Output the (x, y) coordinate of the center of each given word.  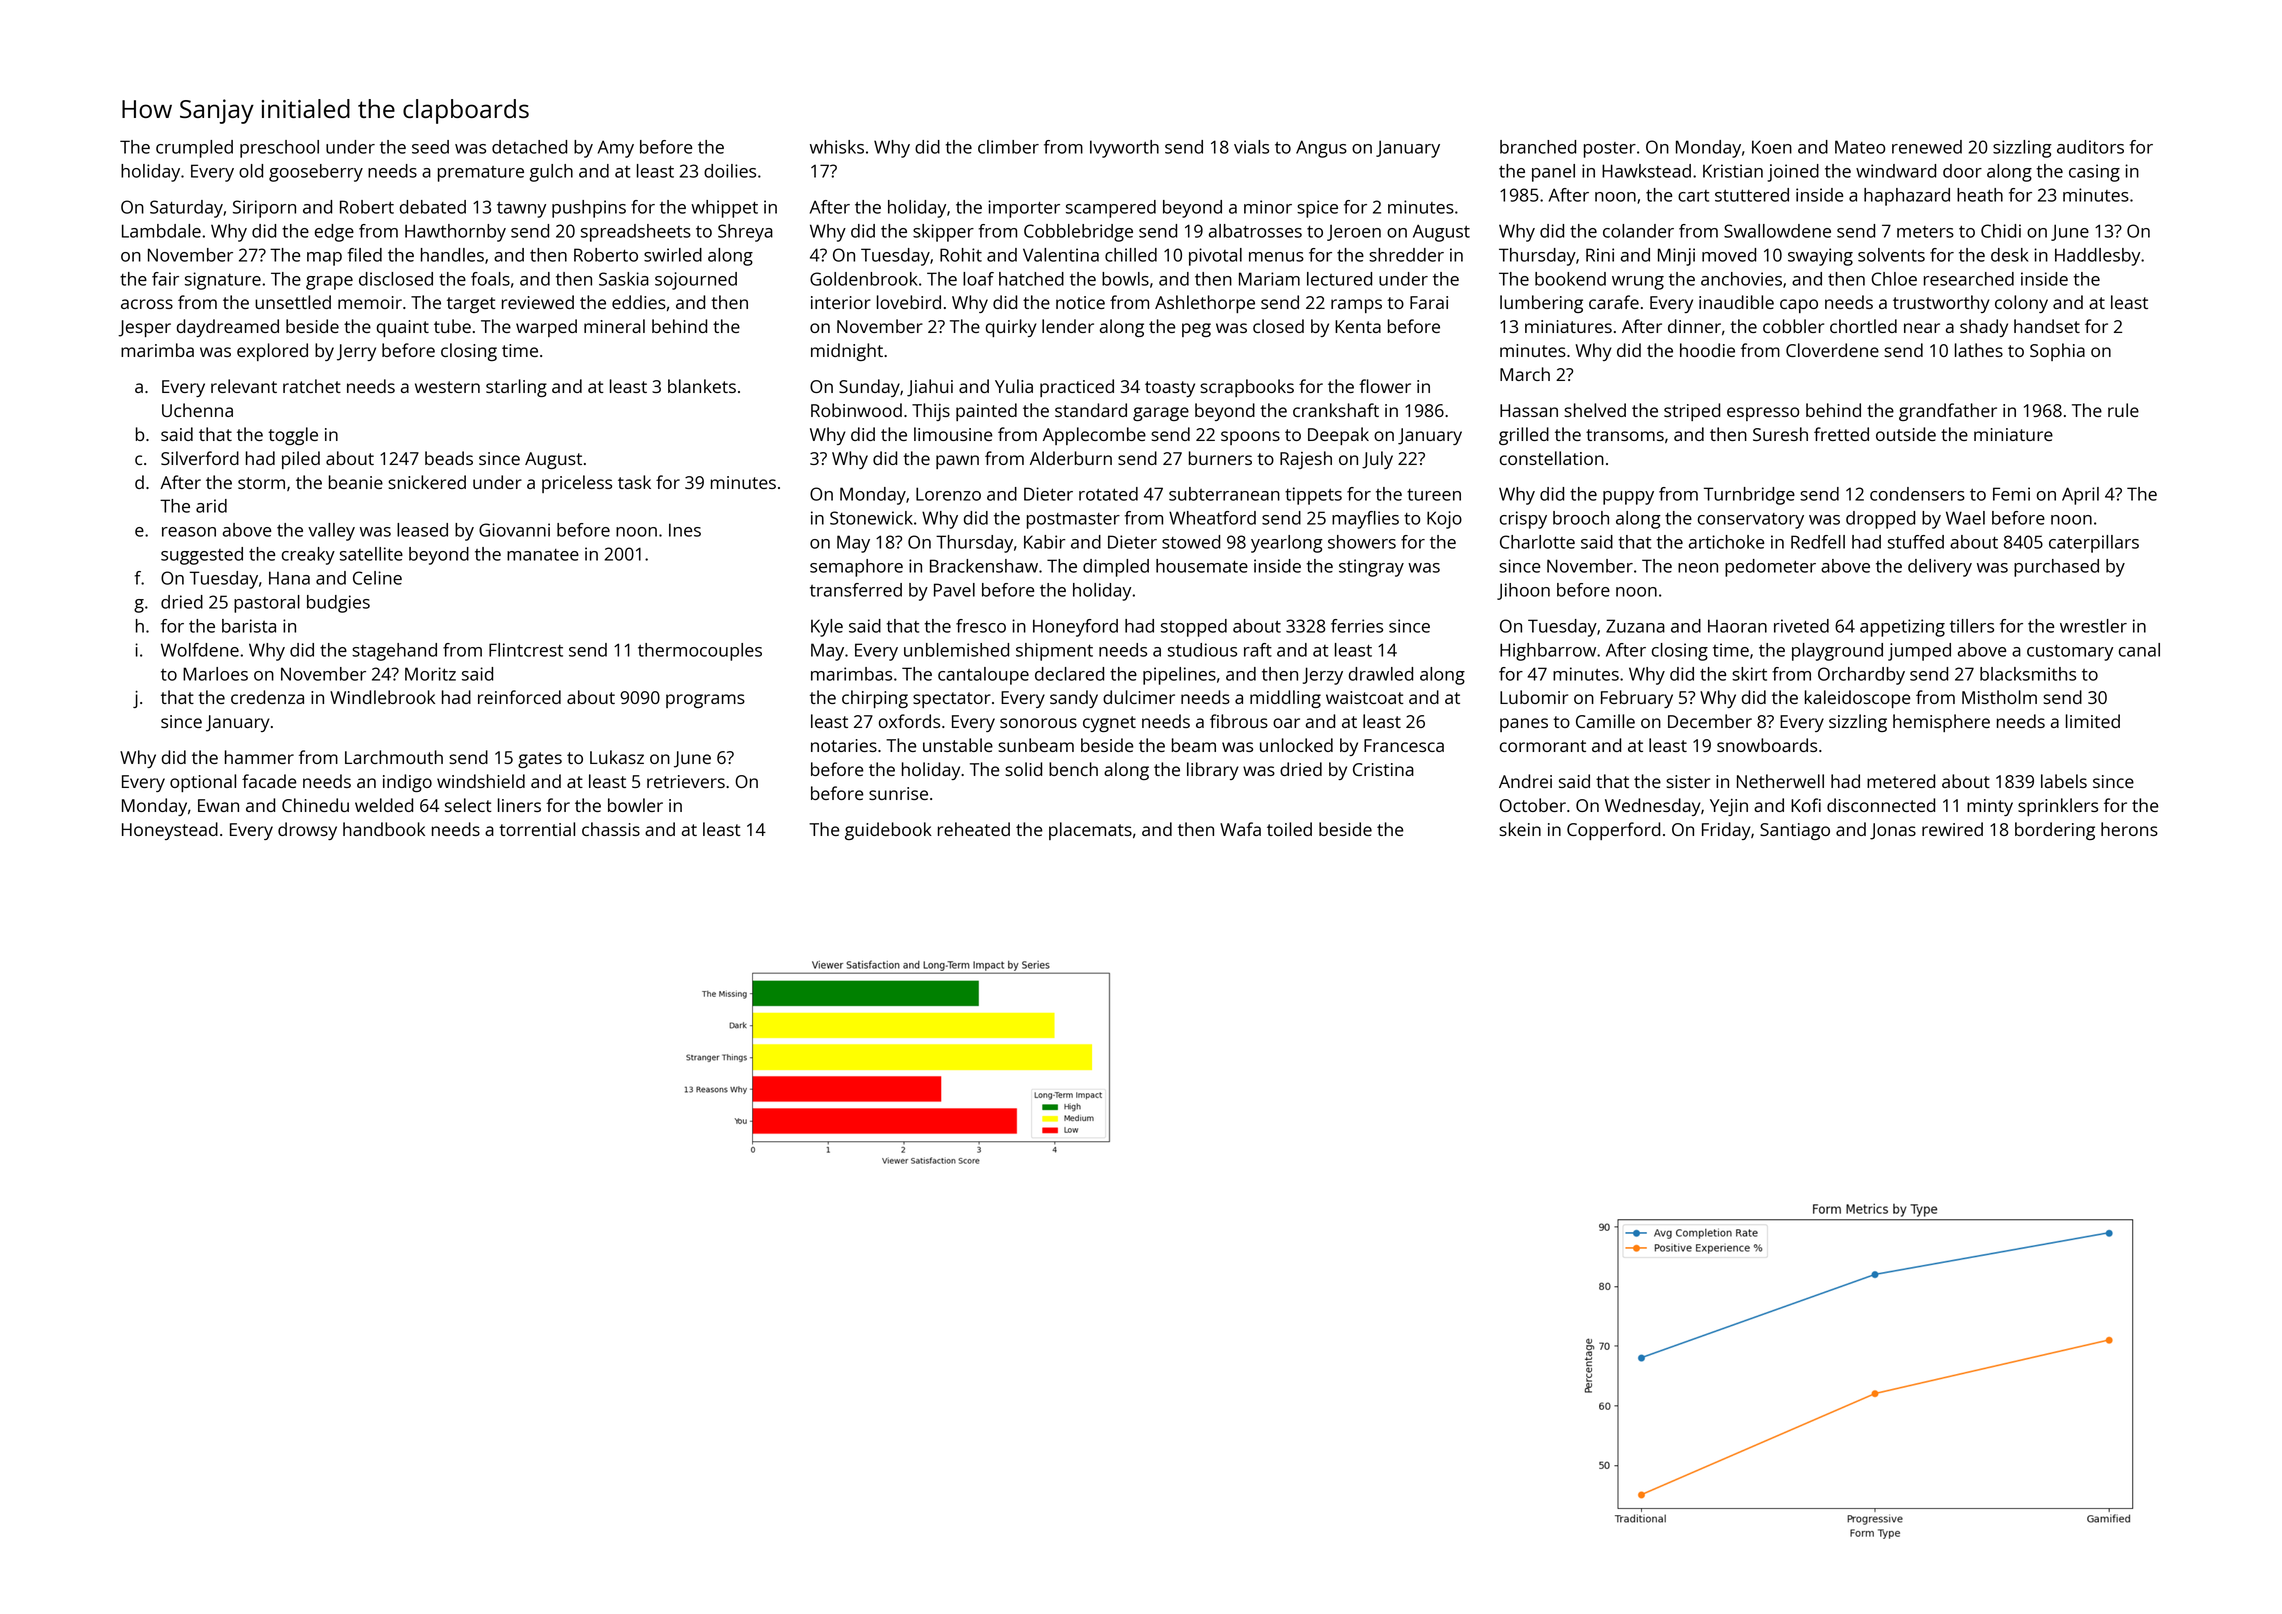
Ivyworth (1124, 149)
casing (2094, 173)
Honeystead (170, 831)
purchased (2056, 568)
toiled (1289, 829)
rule (2123, 410)
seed (430, 147)
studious (1202, 650)
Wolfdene (200, 650)
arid (211, 506)
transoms (1625, 435)
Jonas (1893, 831)
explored (272, 352)
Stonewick (871, 518)
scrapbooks (1247, 388)
